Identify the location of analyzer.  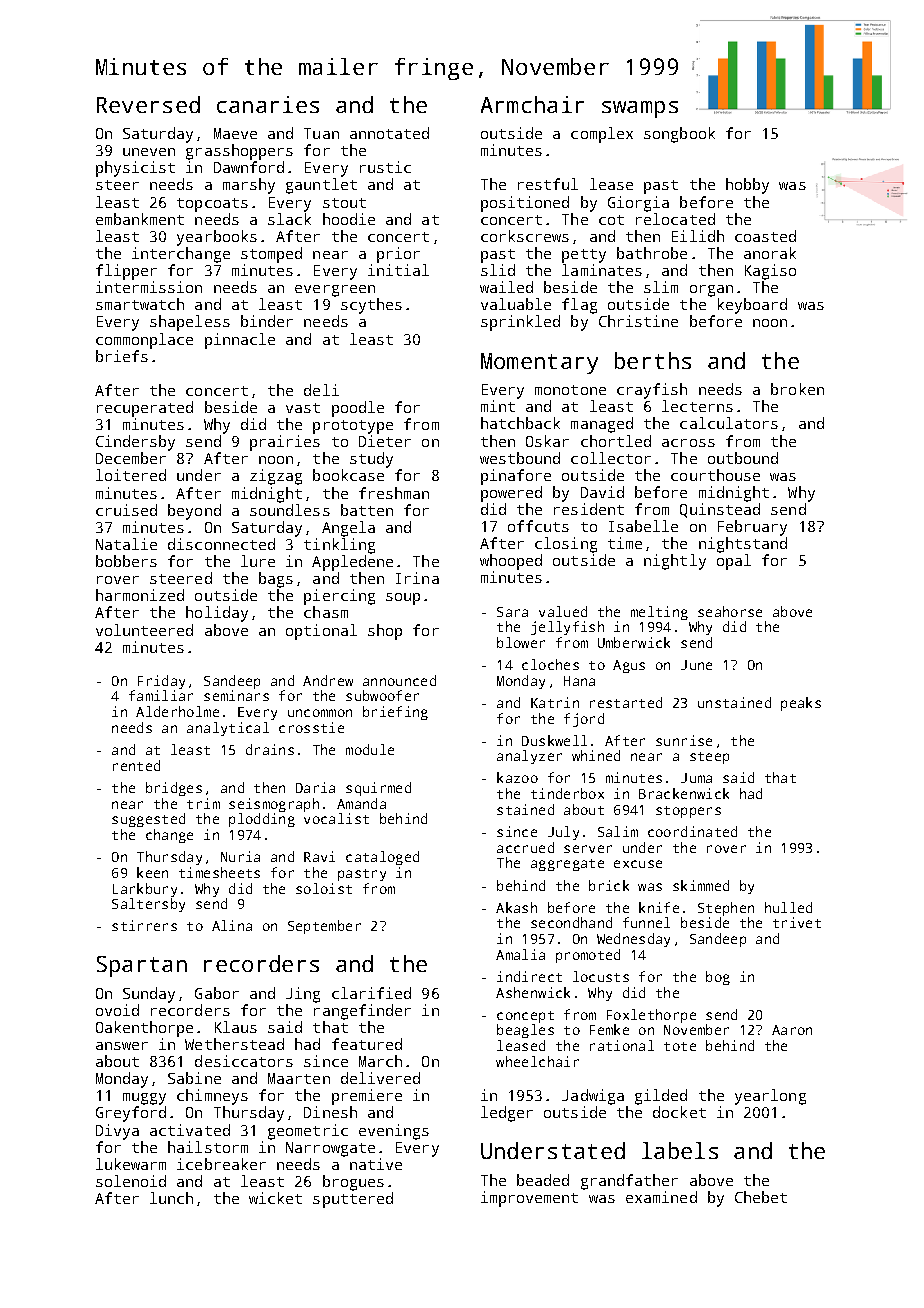
(529, 757).
